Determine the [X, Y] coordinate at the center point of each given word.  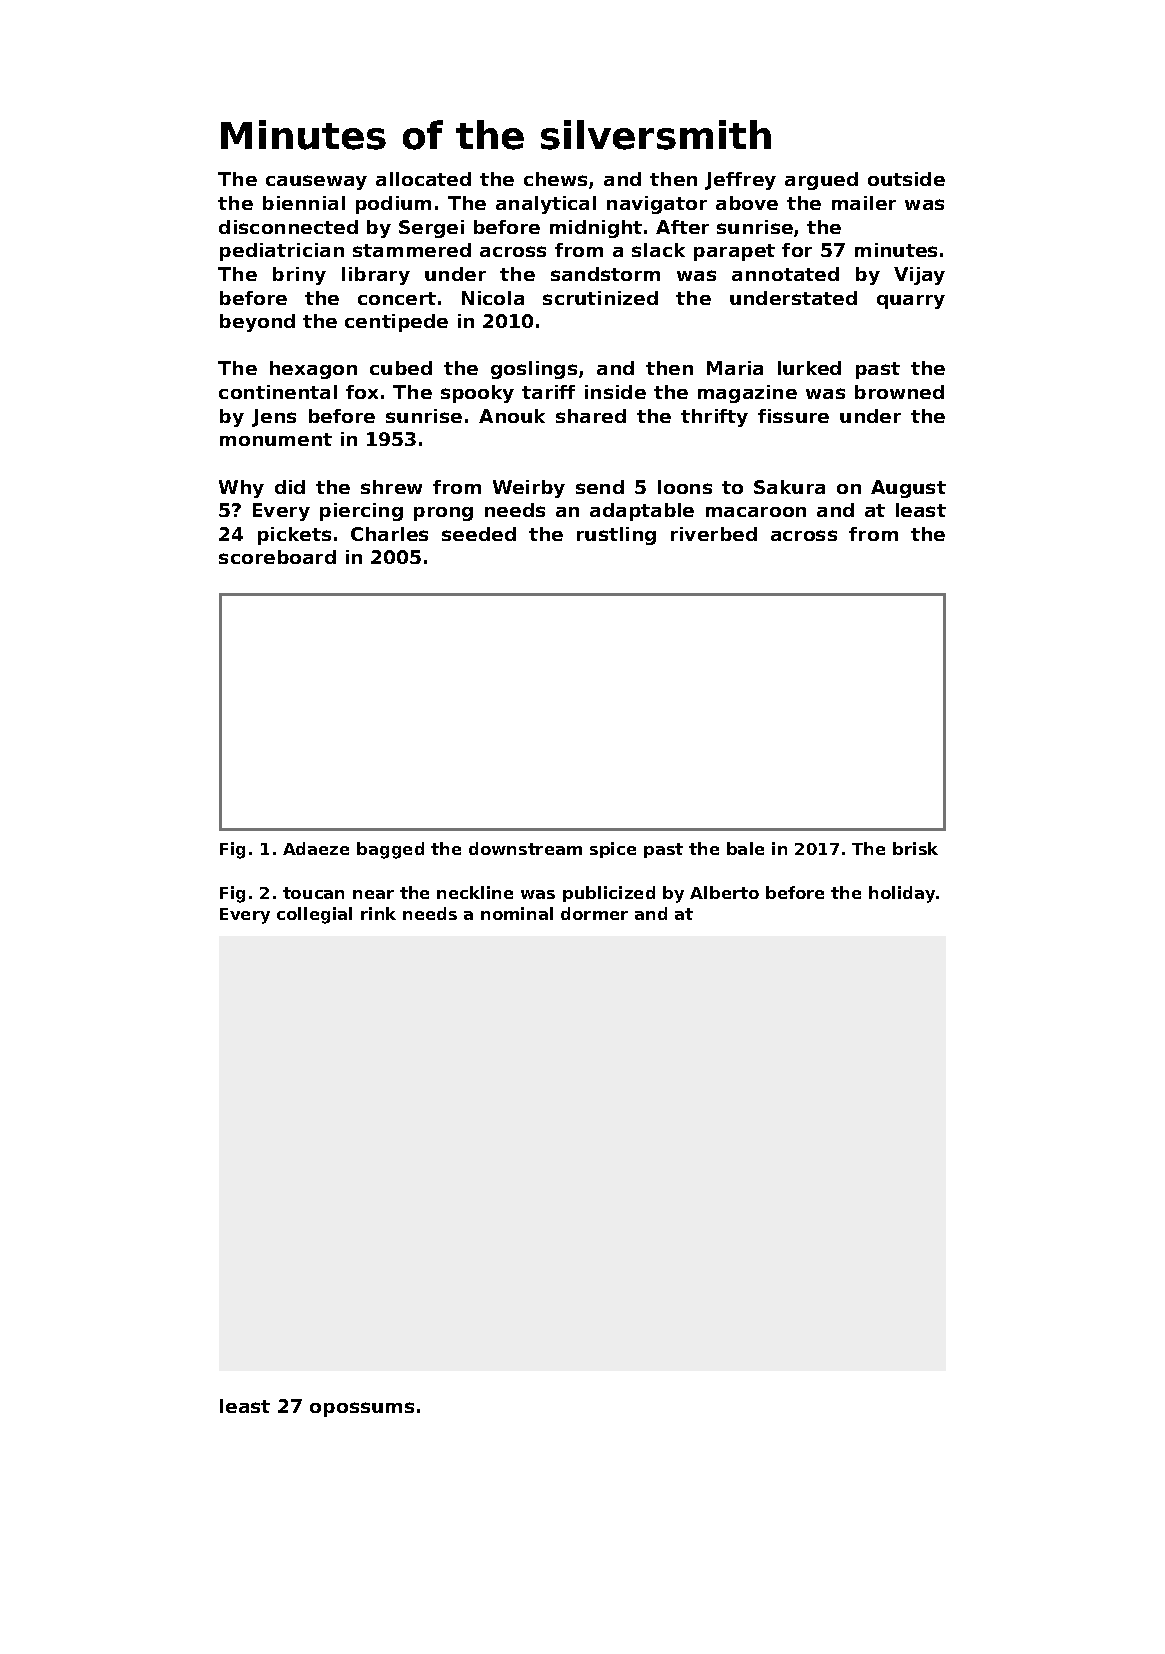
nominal [517, 913]
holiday [902, 894]
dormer [594, 913]
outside [906, 179]
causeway [316, 182]
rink [378, 913]
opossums [362, 1409]
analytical [546, 205]
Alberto [724, 892]
